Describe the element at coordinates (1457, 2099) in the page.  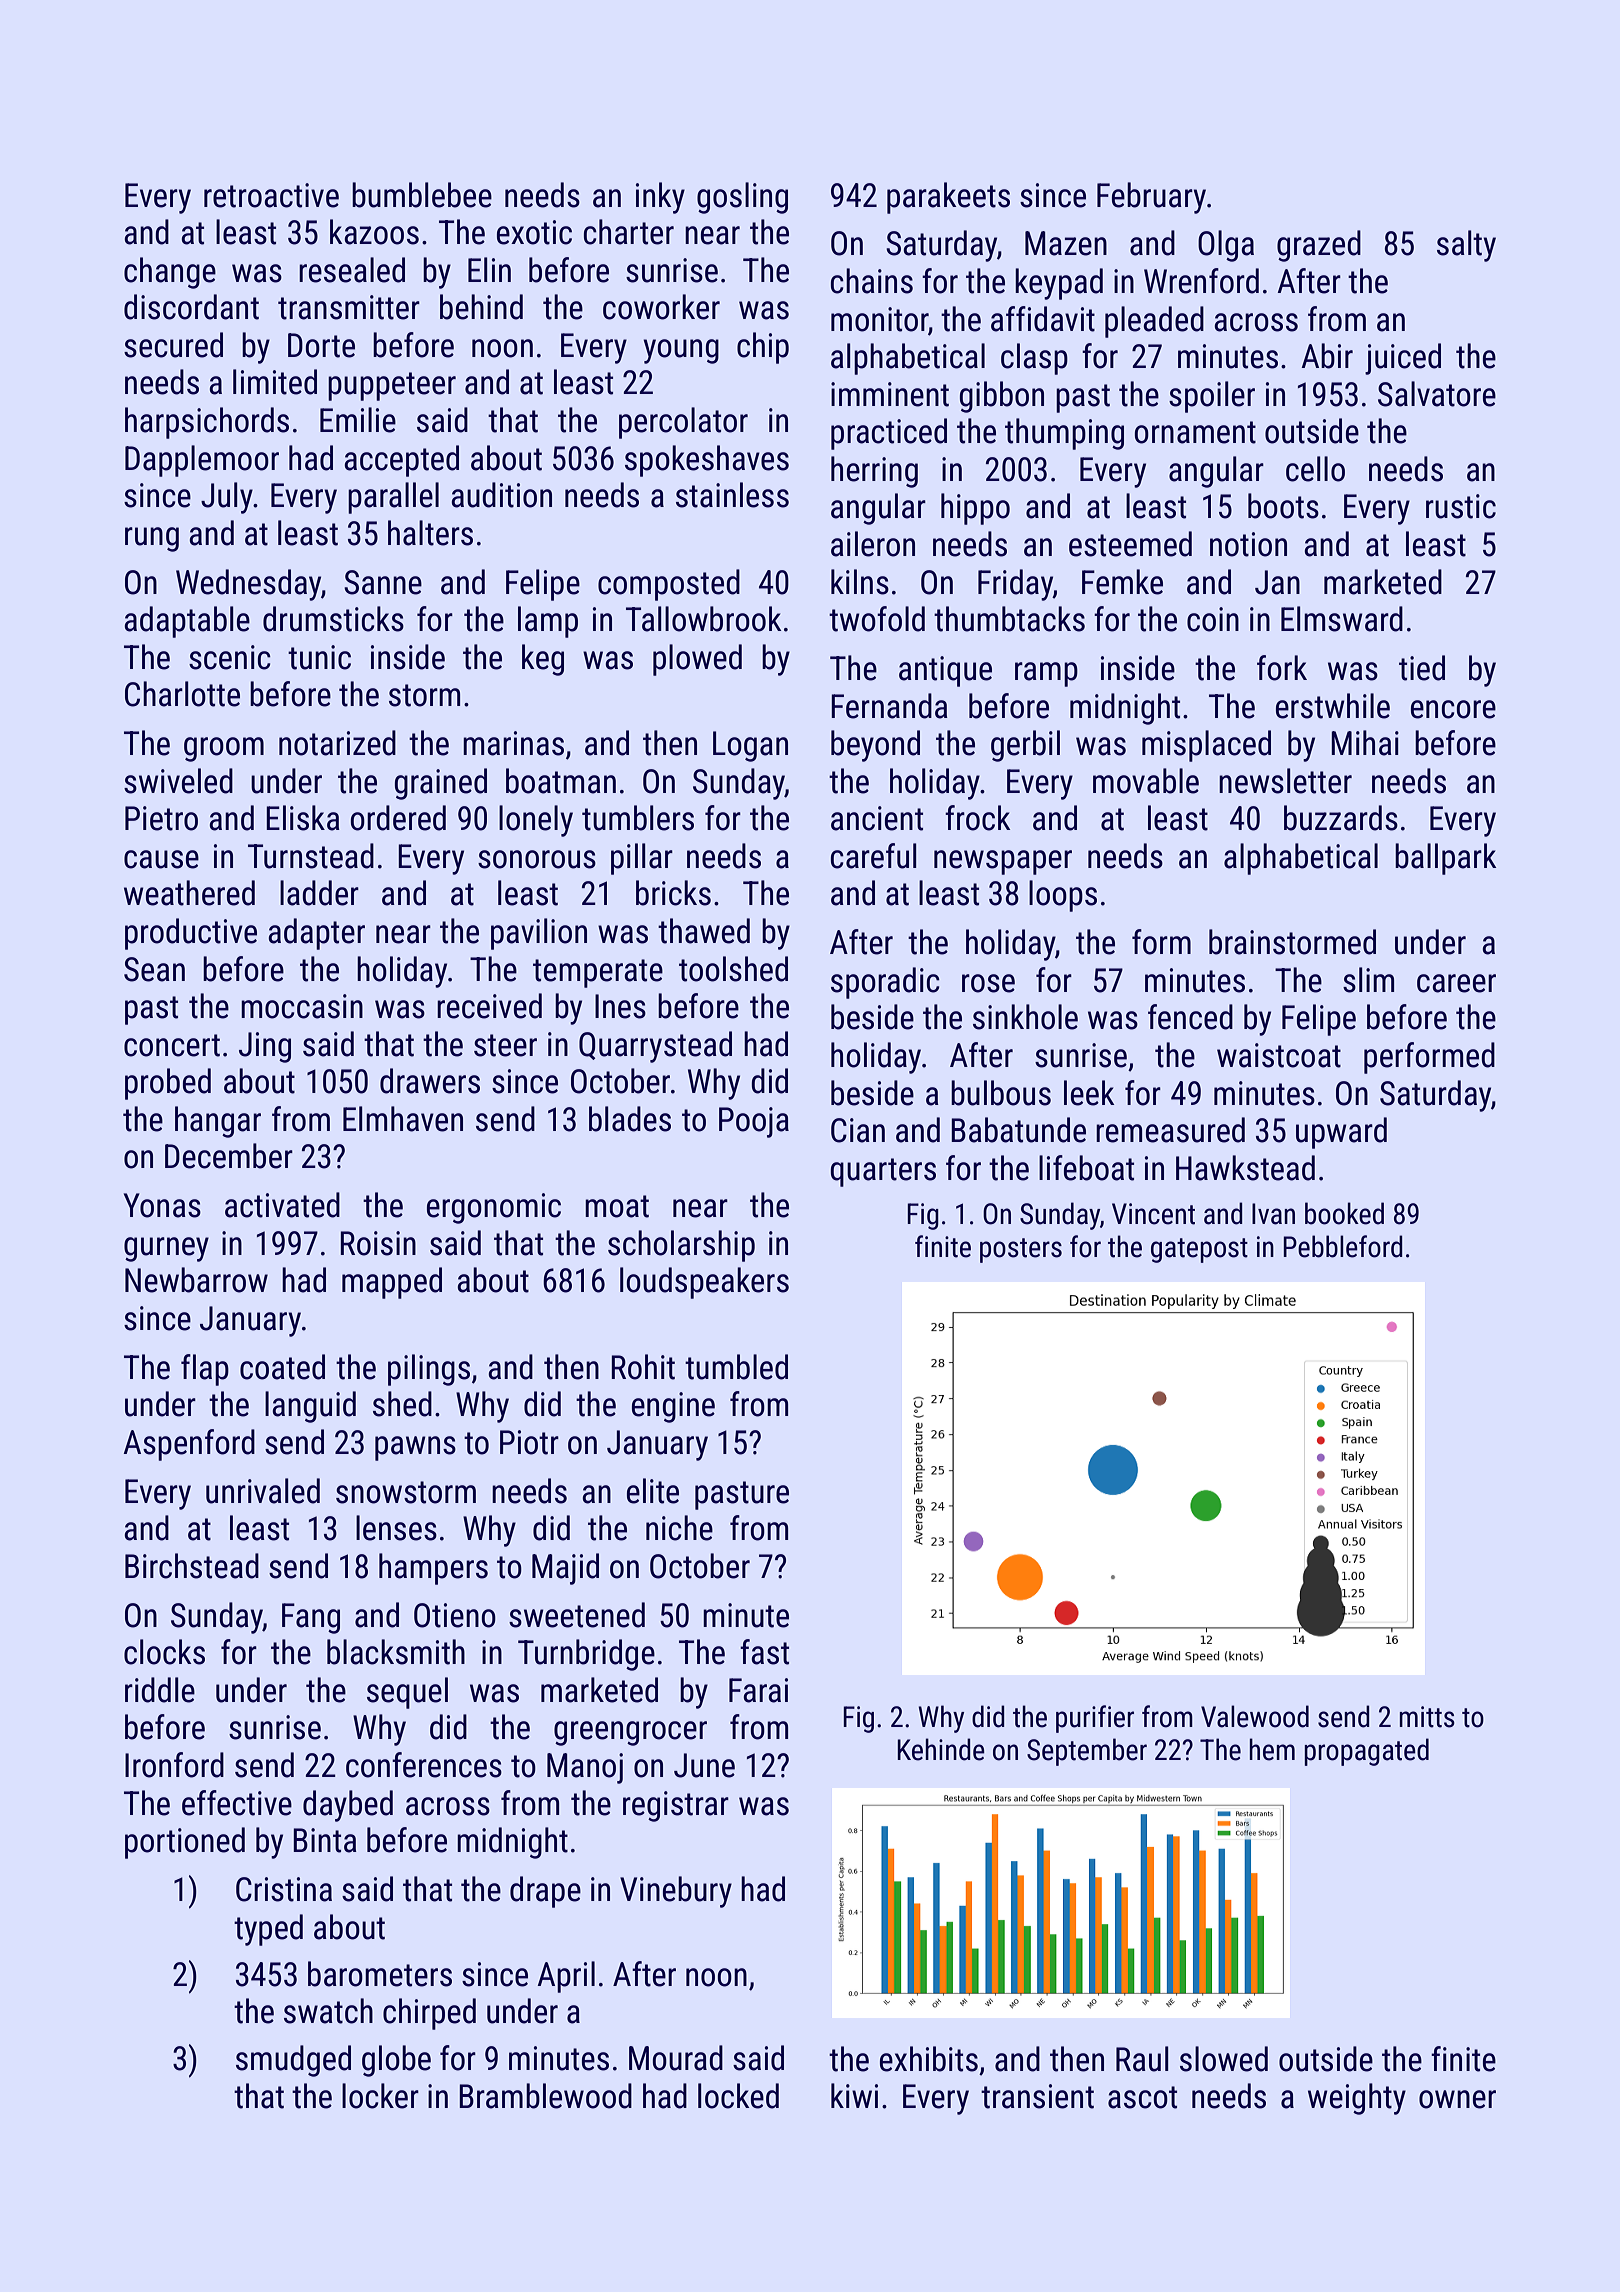
I see `owner` at that location.
